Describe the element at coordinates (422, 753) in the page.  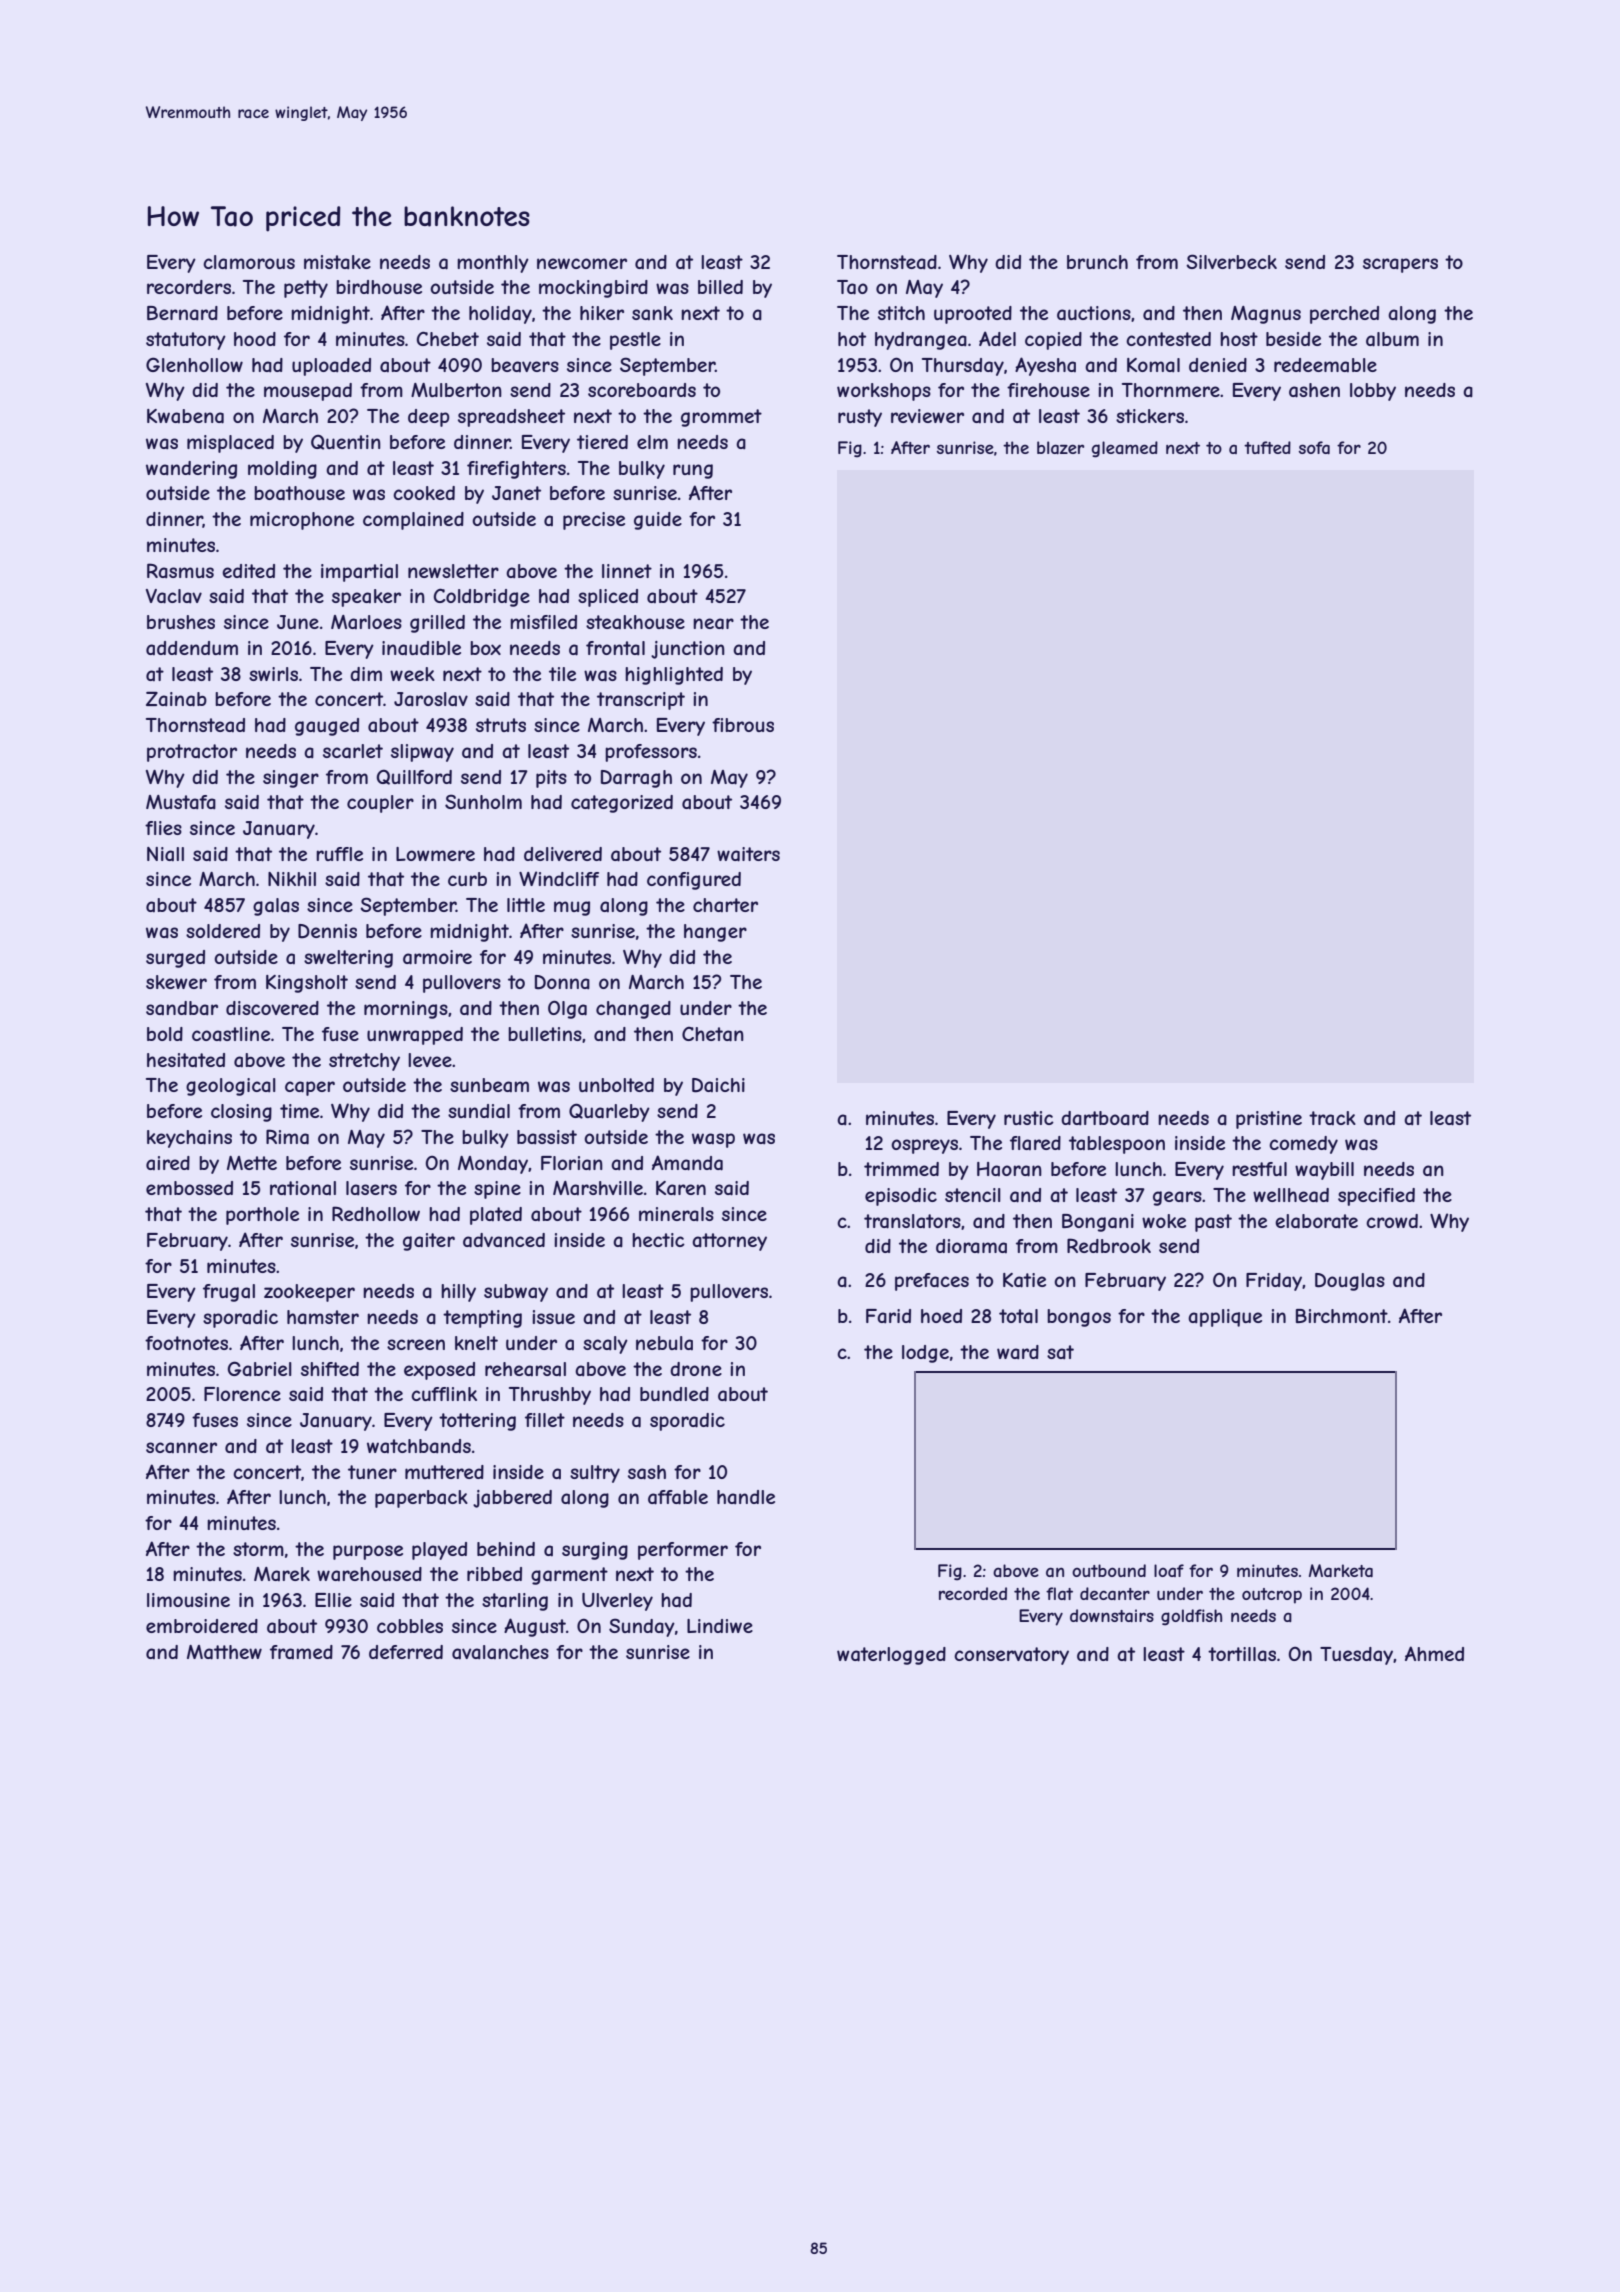
I see `slipway` at that location.
